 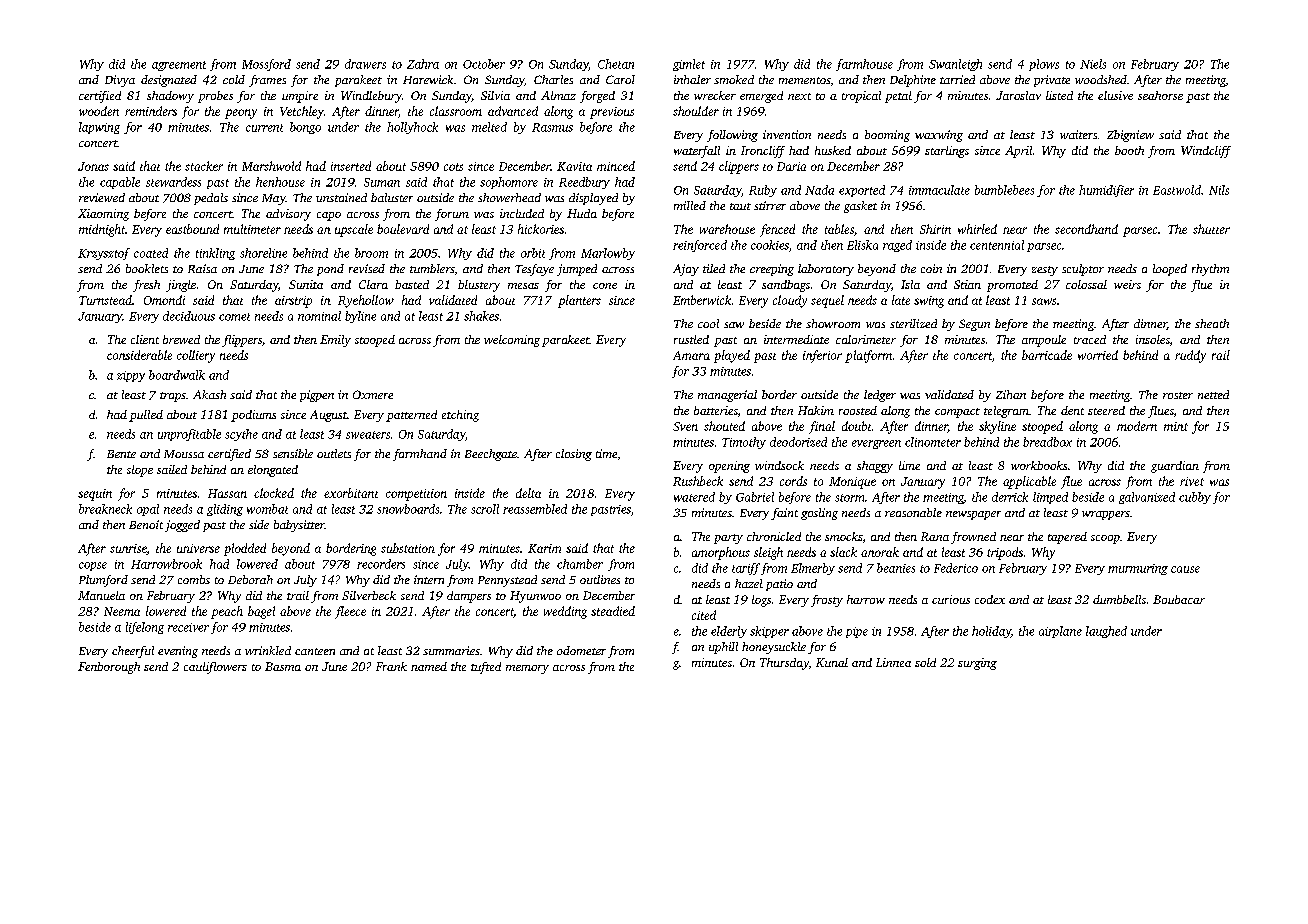 I want to click on cauliflowers, so click(x=215, y=668).
